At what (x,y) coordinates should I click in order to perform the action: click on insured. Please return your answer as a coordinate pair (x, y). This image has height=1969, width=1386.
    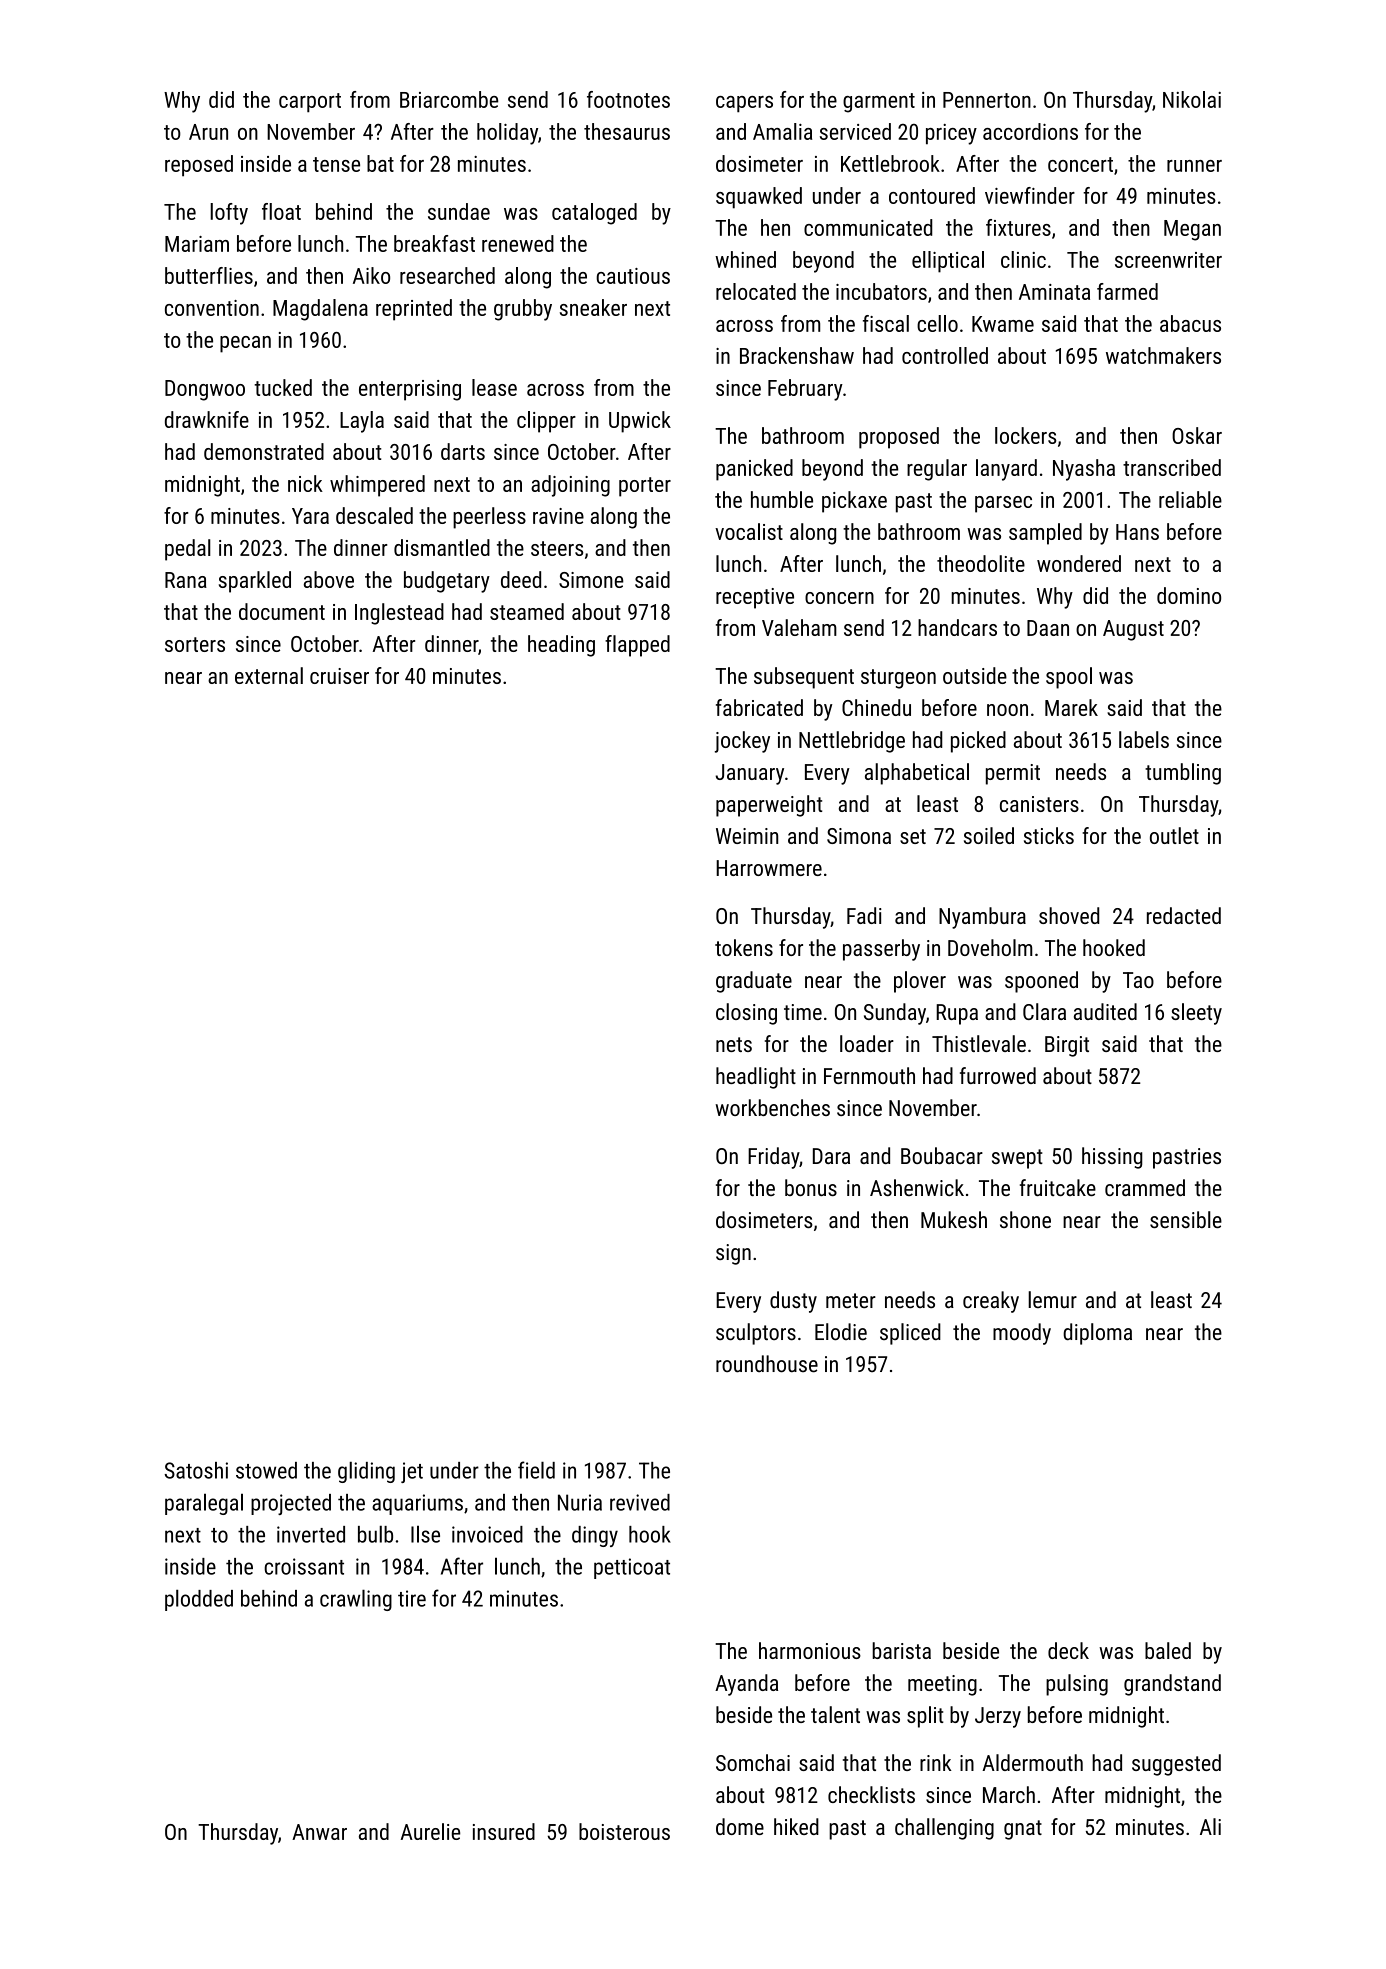
    Looking at the image, I should click on (504, 1831).
